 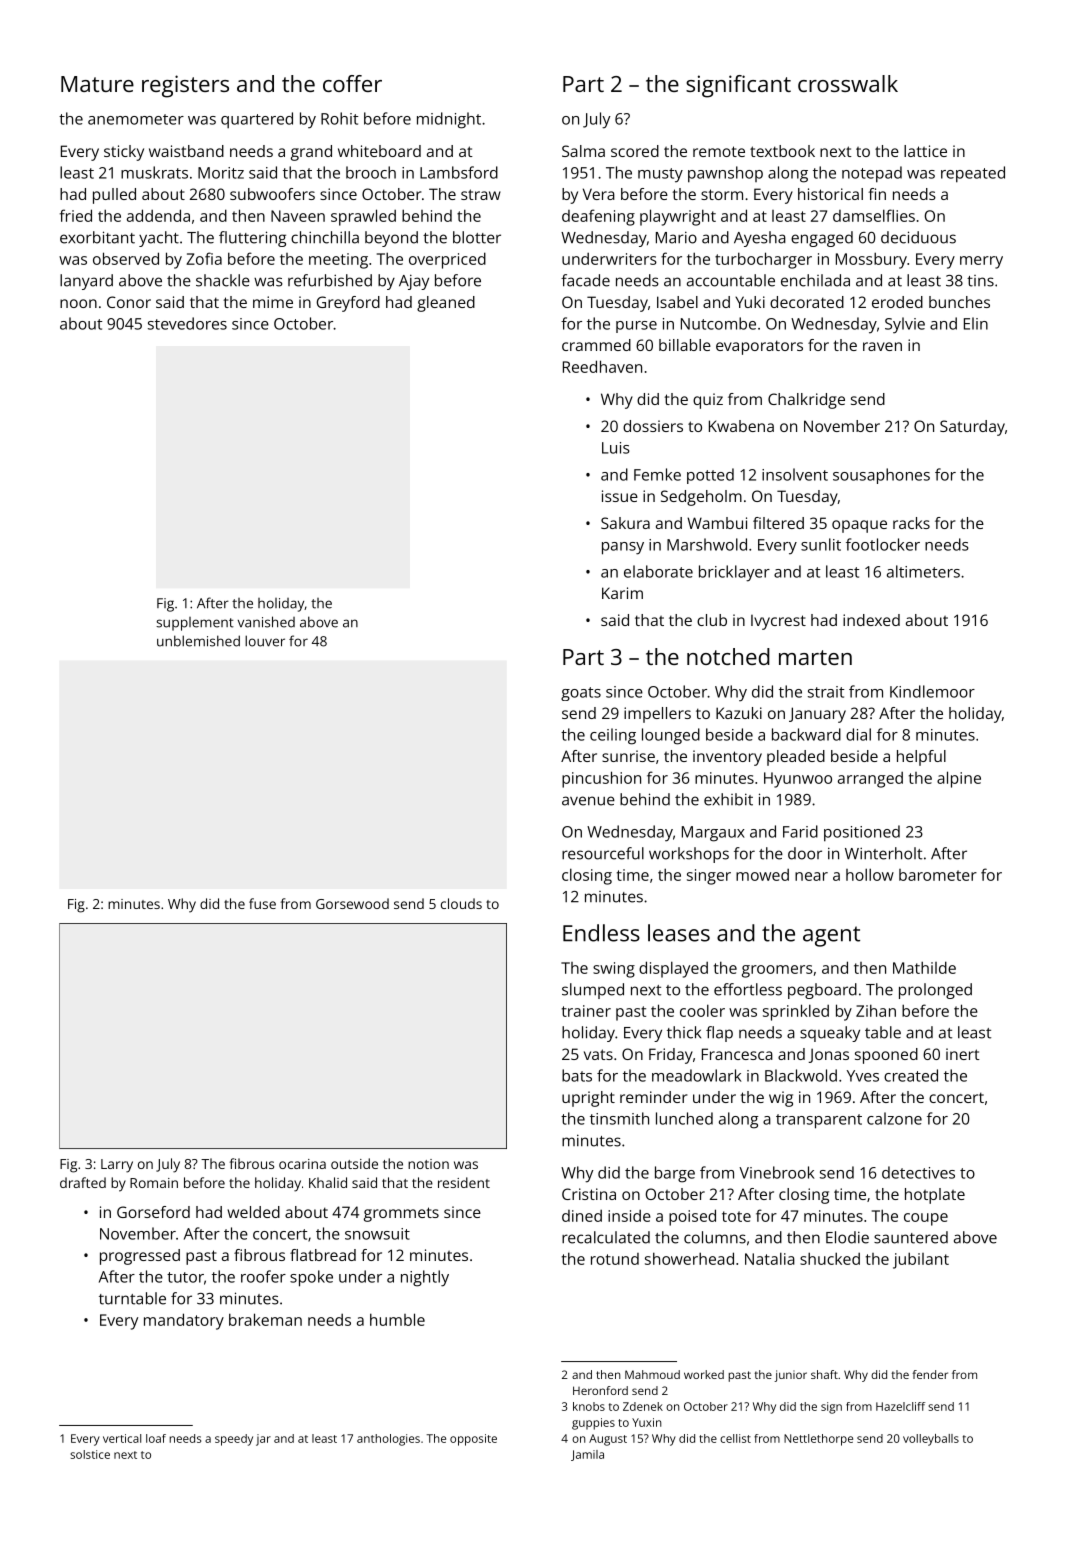 What do you see at coordinates (262, 903) in the screenshot?
I see `fuse` at bounding box center [262, 903].
